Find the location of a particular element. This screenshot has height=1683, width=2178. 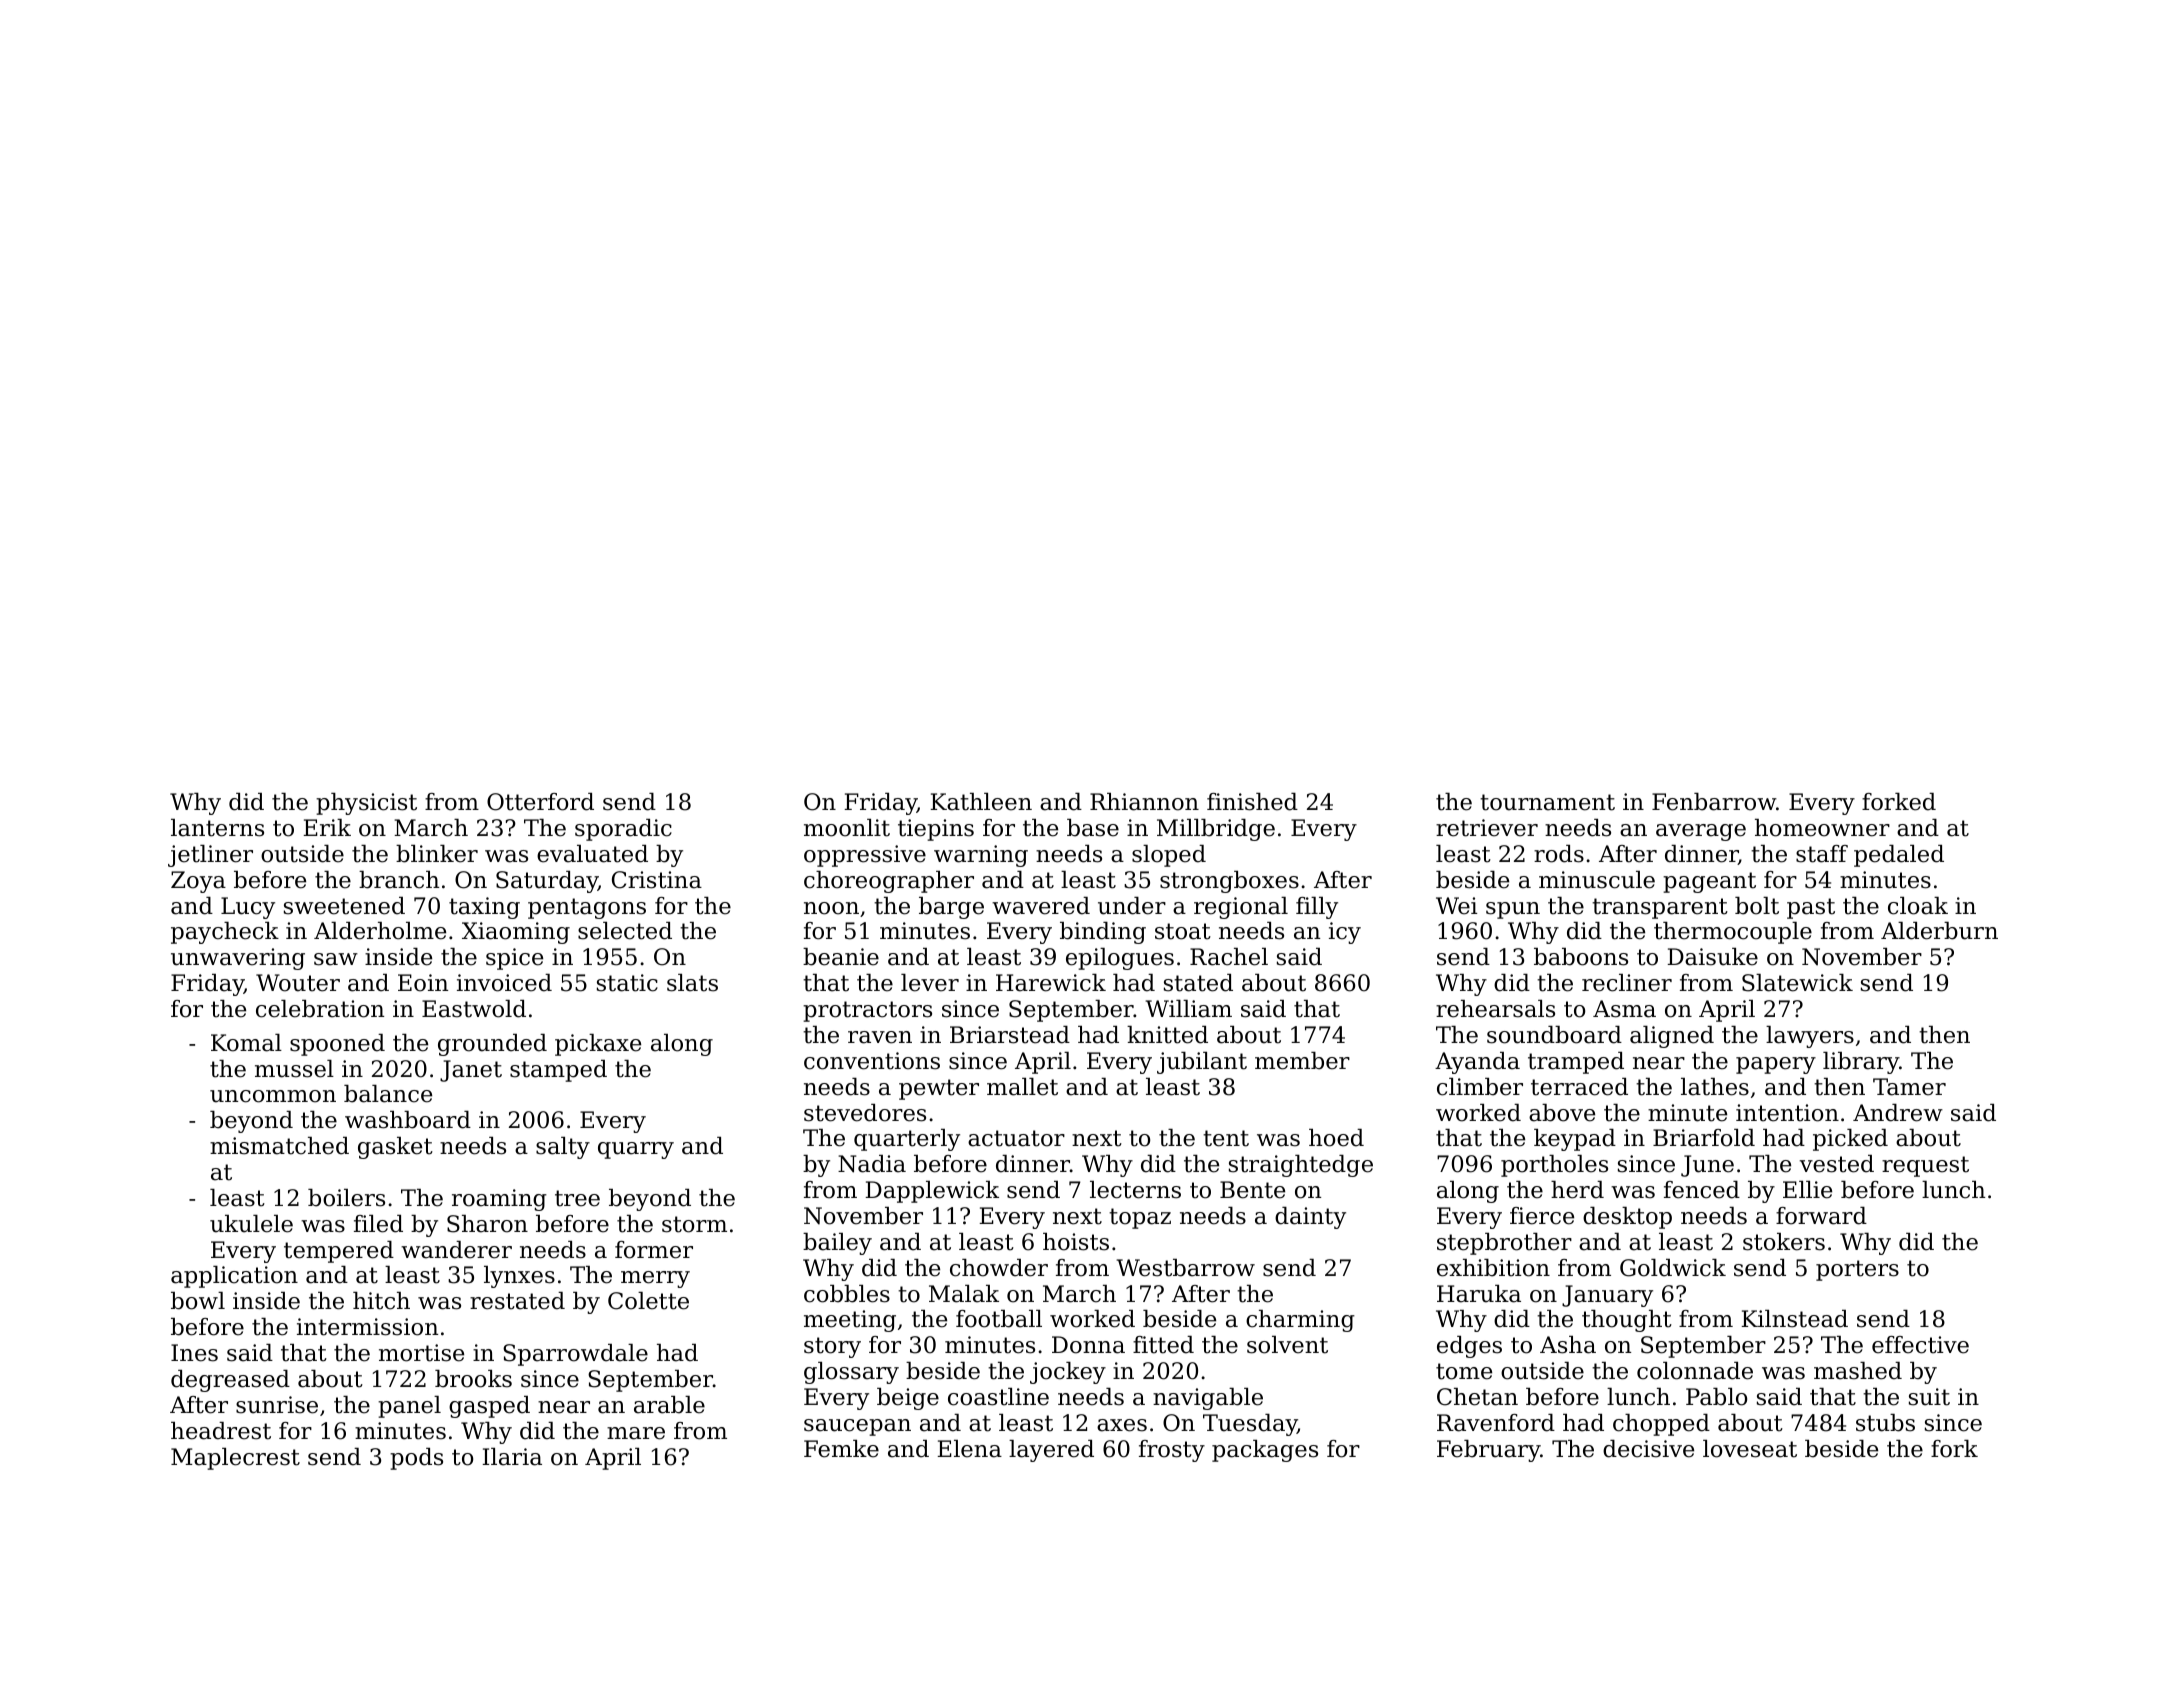

finished is located at coordinates (1252, 802).
